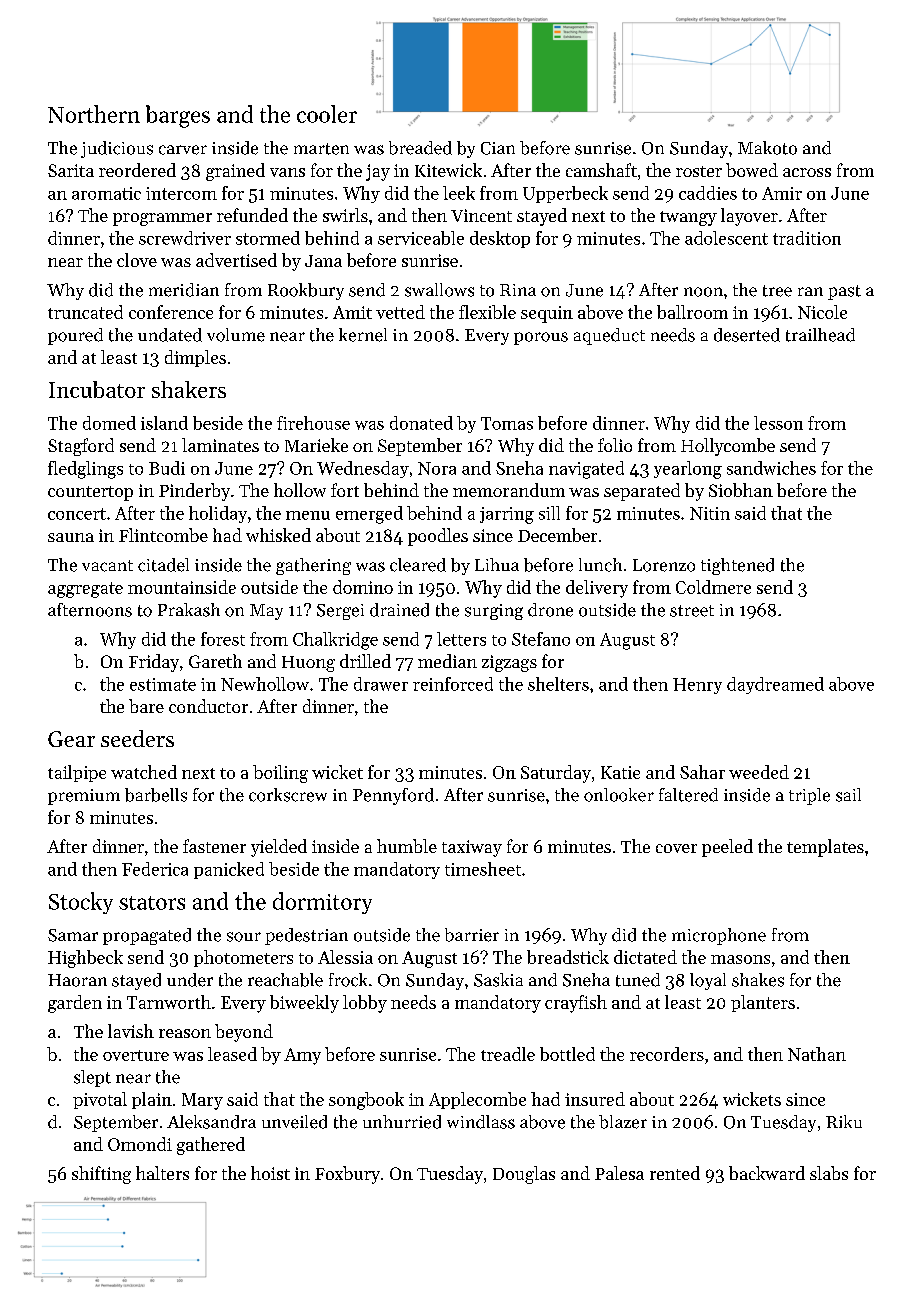 The image size is (924, 1308). Describe the element at coordinates (620, 772) in the screenshot. I see `Katie` at that location.
